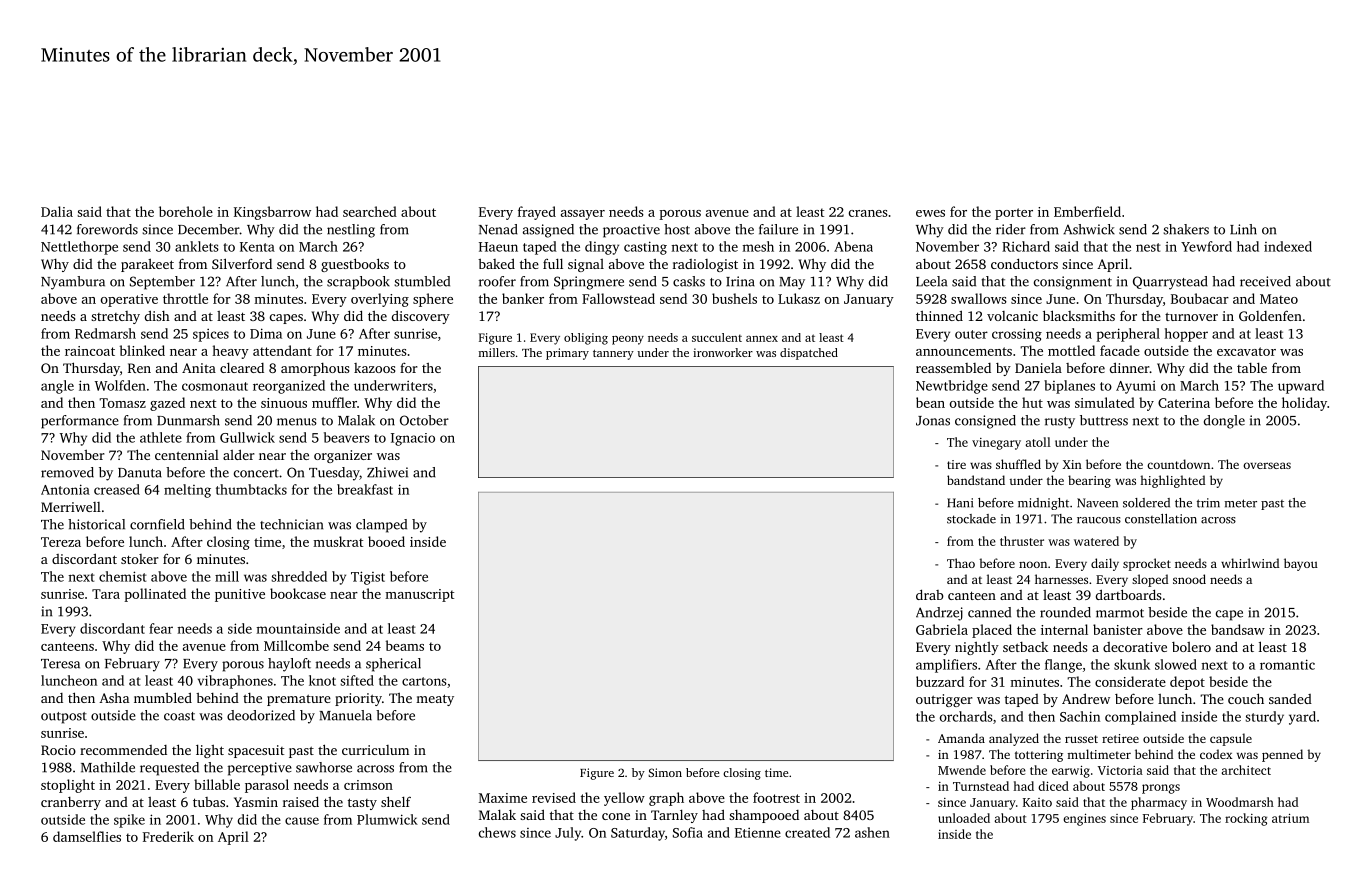 This document has width=1372, height=887. What do you see at coordinates (1146, 503) in the document?
I see `soldered` at bounding box center [1146, 503].
